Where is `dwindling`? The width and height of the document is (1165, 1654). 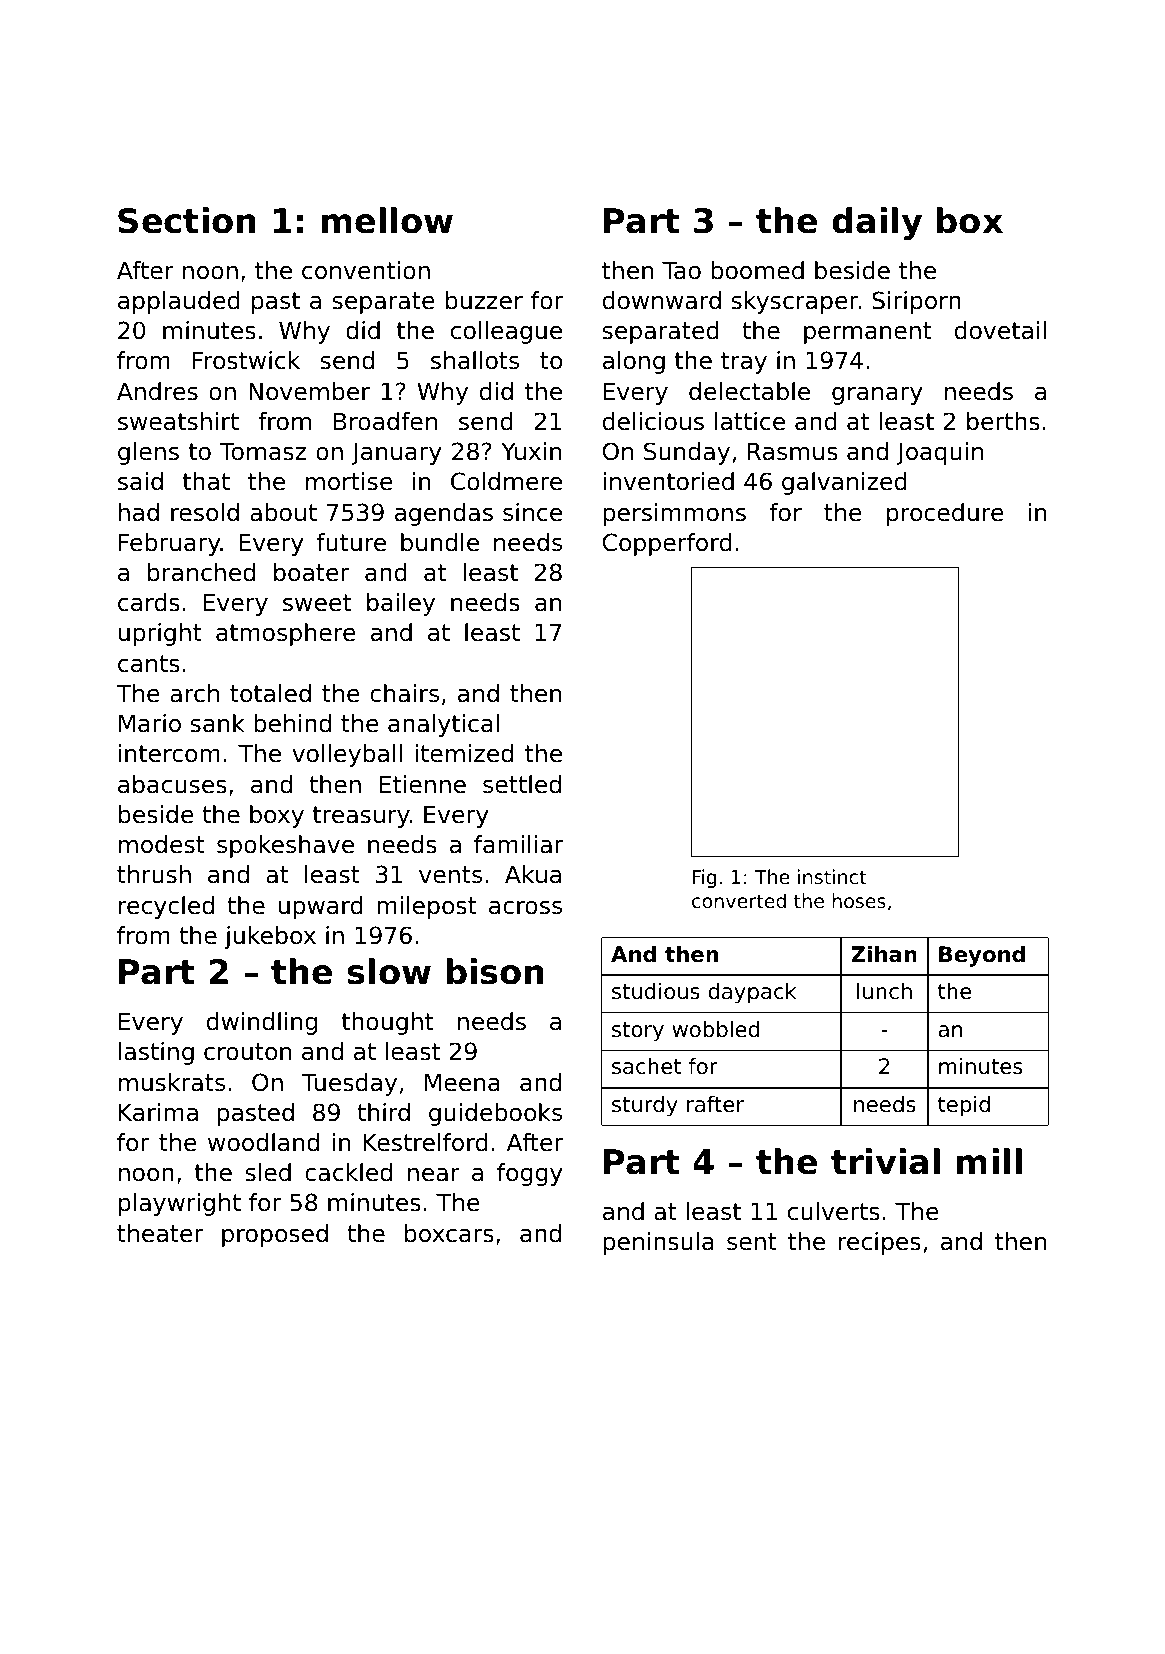 dwindling is located at coordinates (262, 1023).
